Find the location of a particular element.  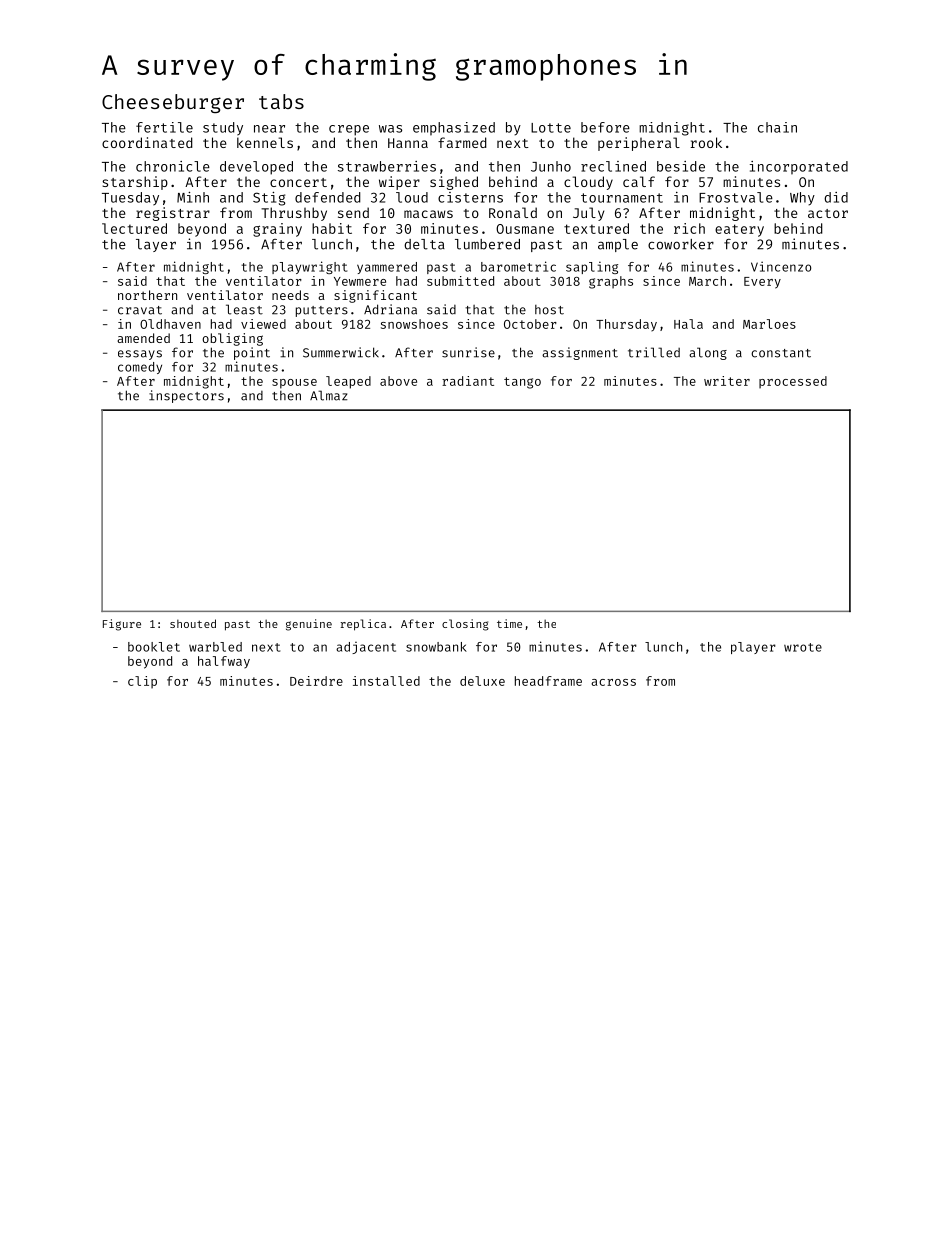

calf is located at coordinates (639, 181).
